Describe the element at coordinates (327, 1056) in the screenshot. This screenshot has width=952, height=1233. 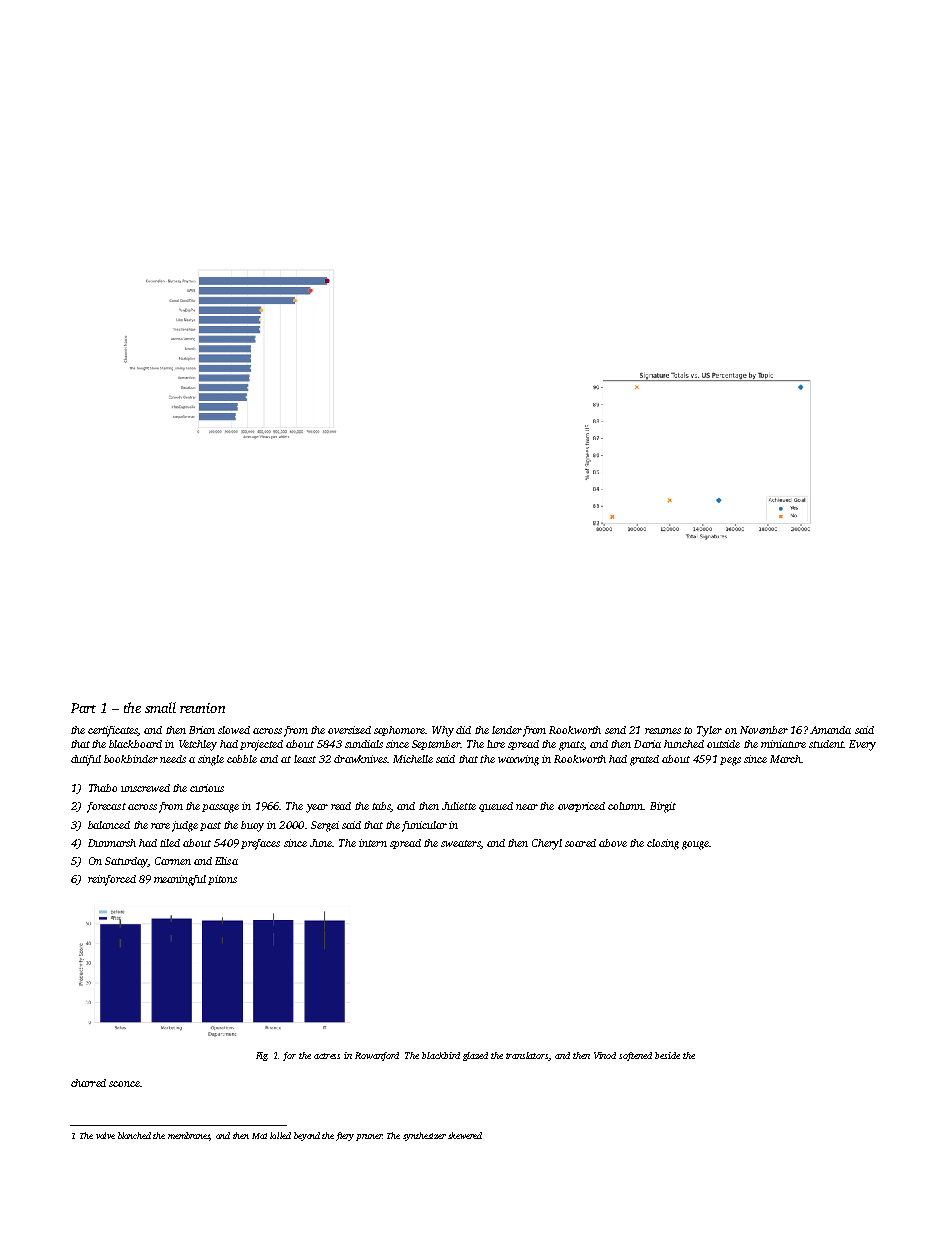
I see `actress` at that location.
